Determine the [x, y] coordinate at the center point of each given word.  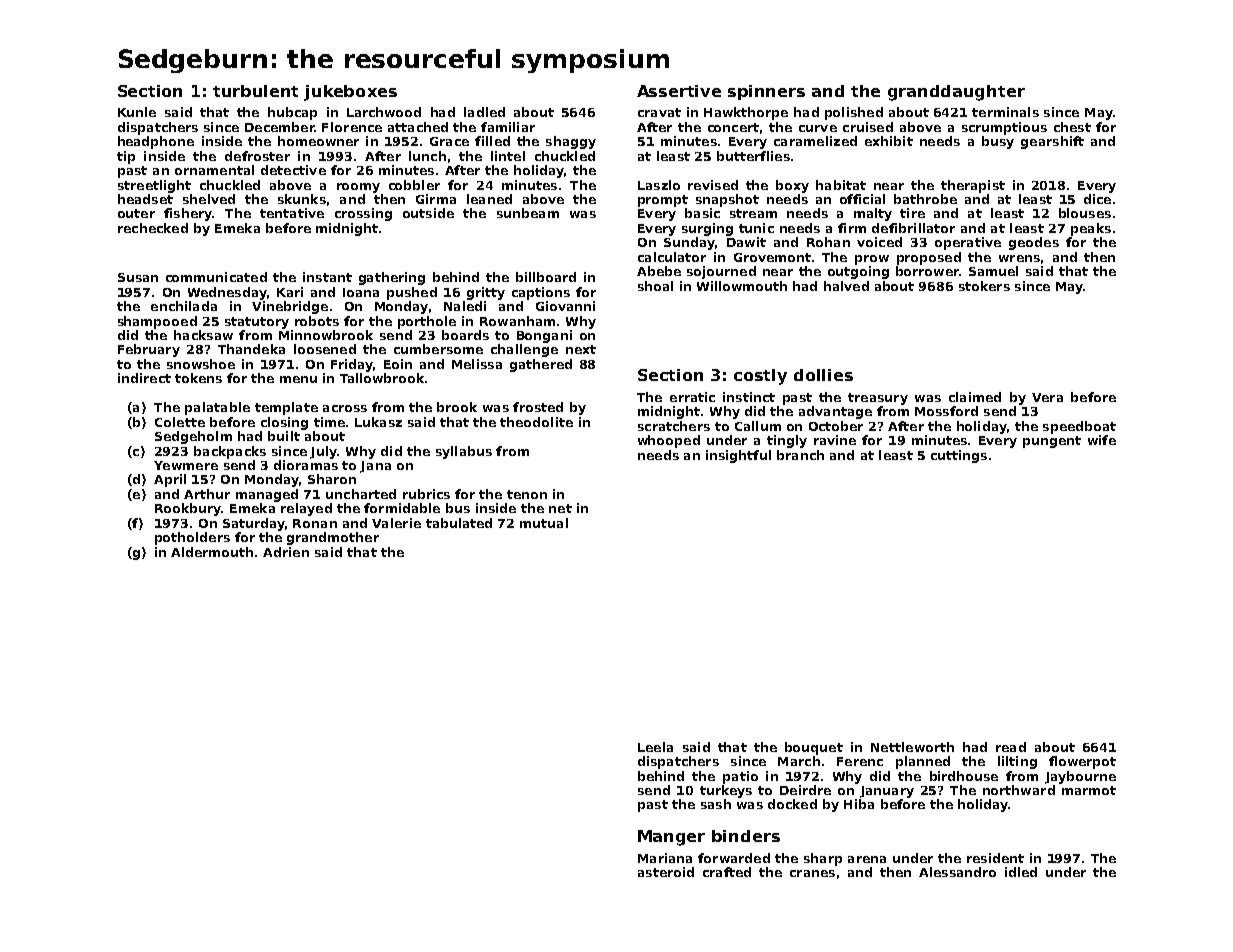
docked [792, 804]
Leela [655, 747]
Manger [671, 838]
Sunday [689, 243]
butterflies [753, 156]
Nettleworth [912, 747]
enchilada [184, 306]
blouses [1085, 213]
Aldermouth [212, 552]
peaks [1091, 229]
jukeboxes [350, 93]
